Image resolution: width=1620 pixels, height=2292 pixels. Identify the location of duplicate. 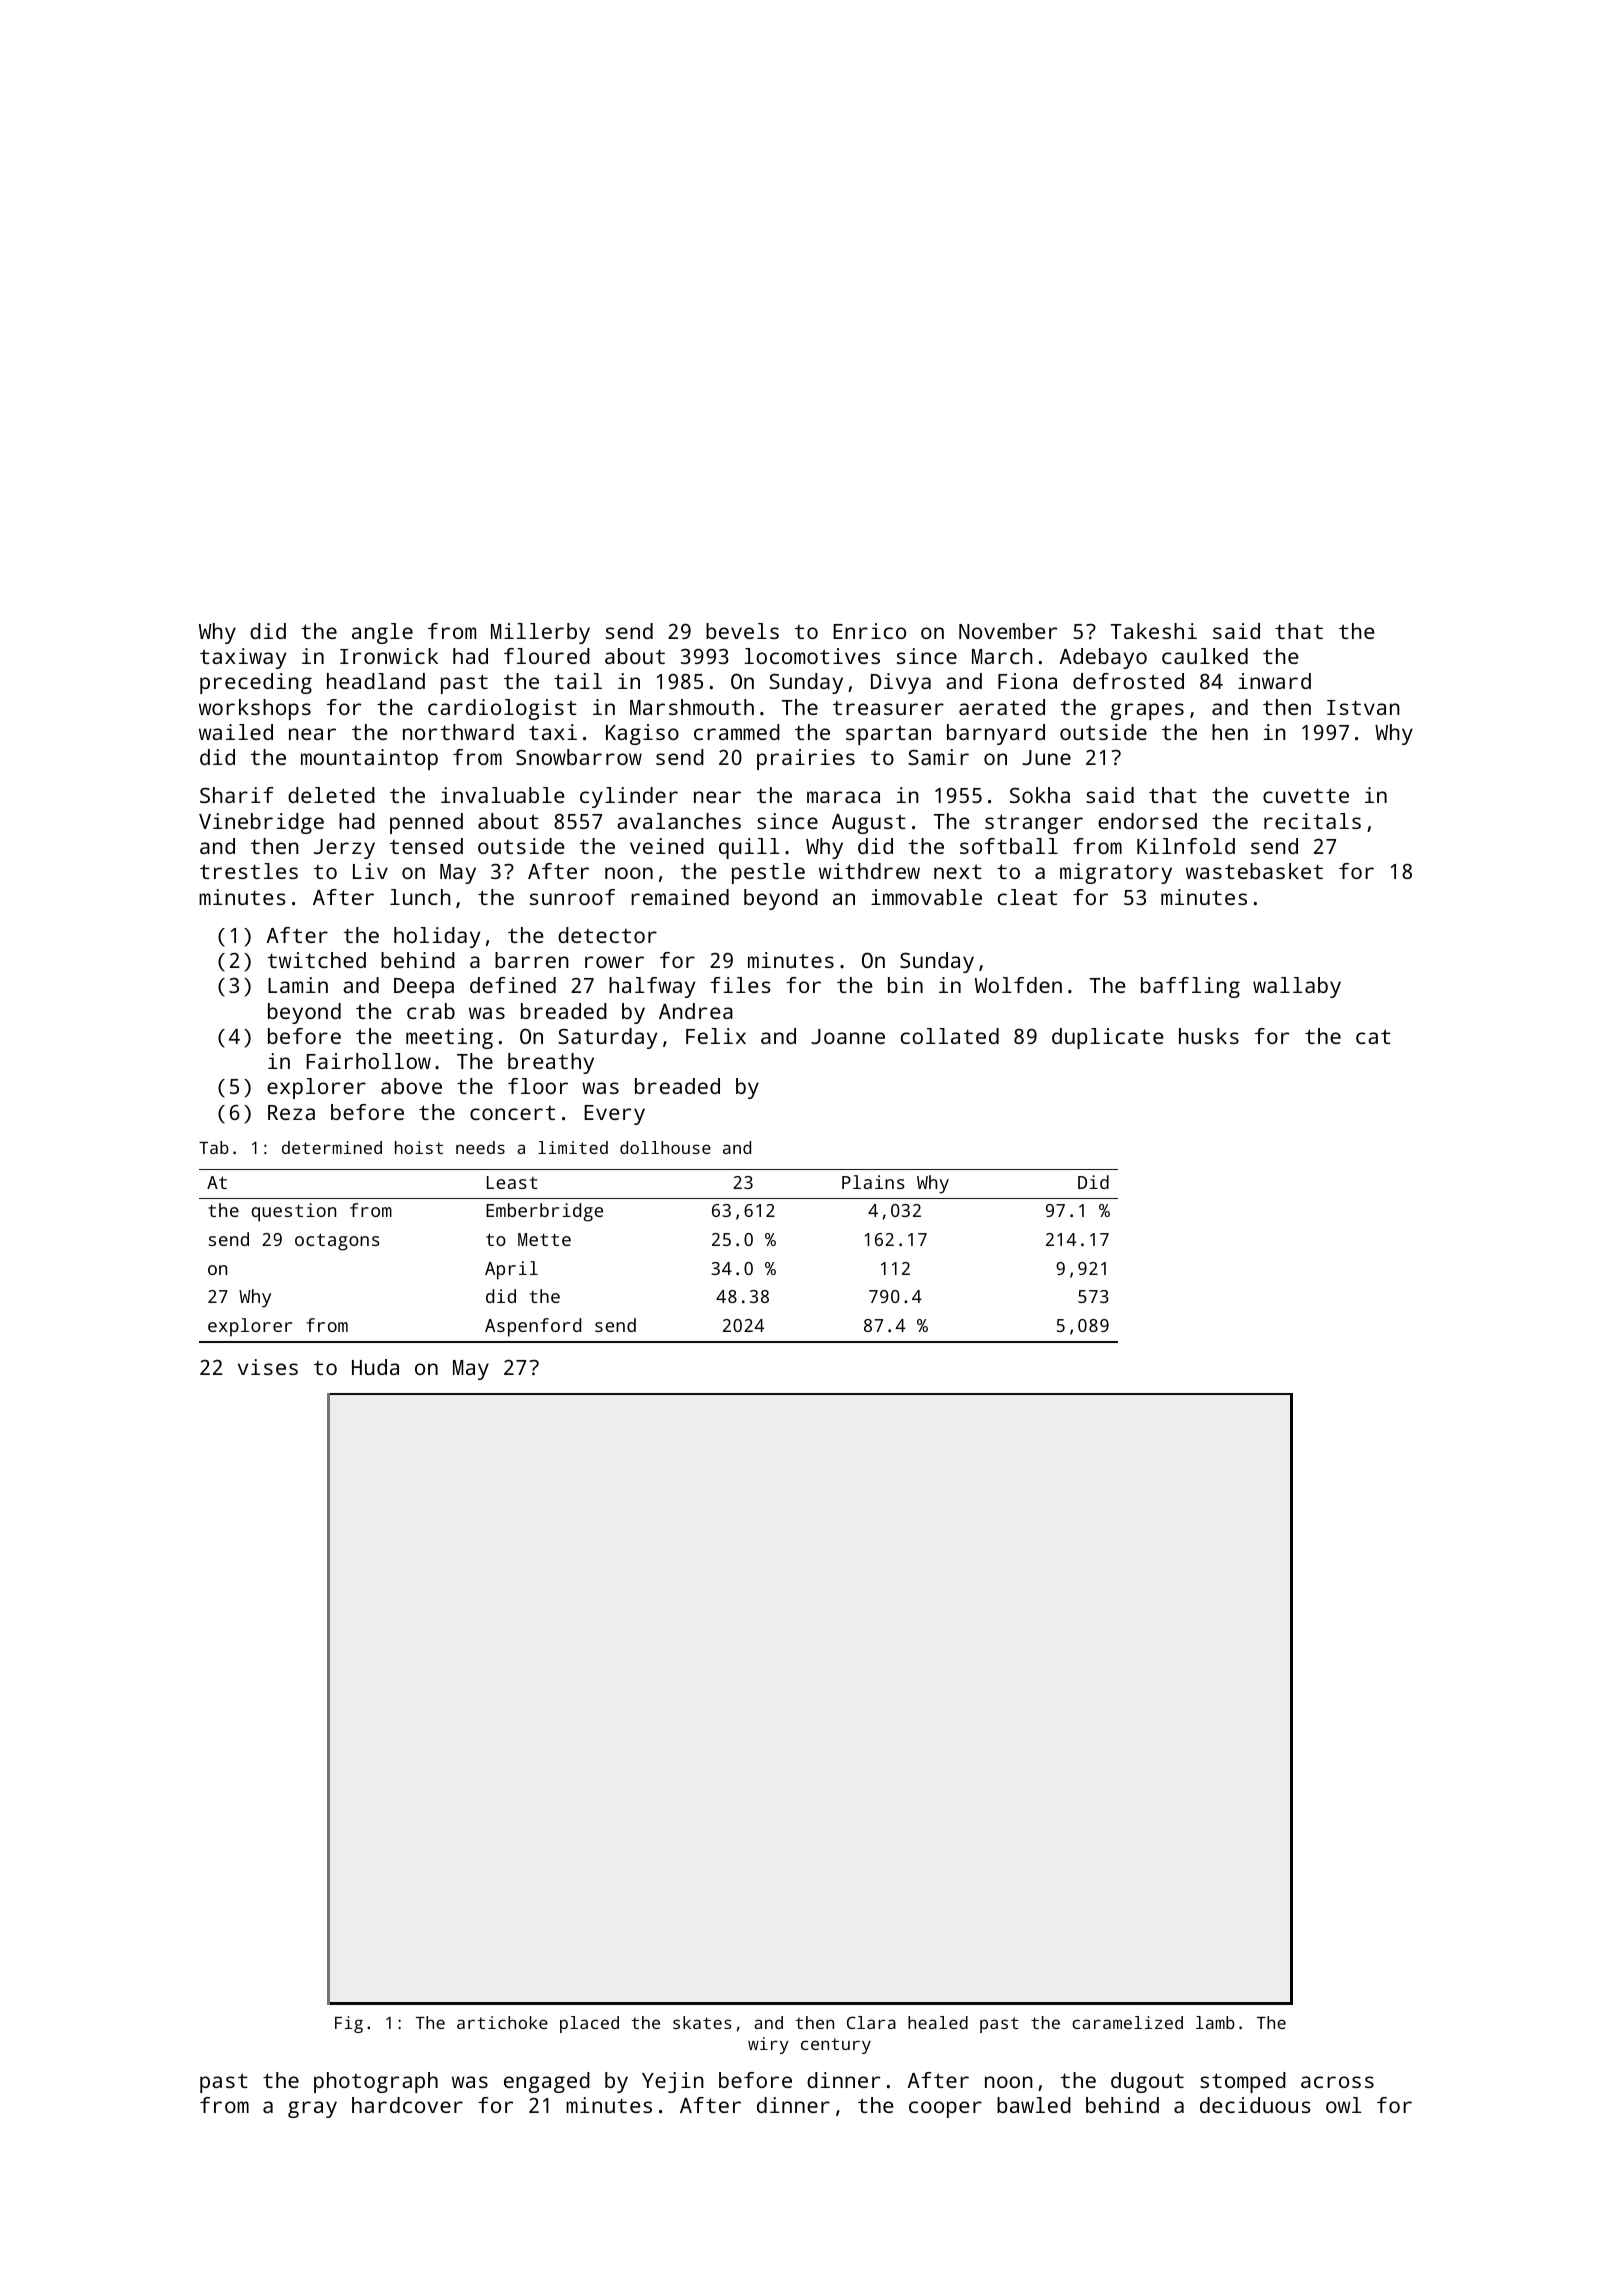
(1108, 1038).
